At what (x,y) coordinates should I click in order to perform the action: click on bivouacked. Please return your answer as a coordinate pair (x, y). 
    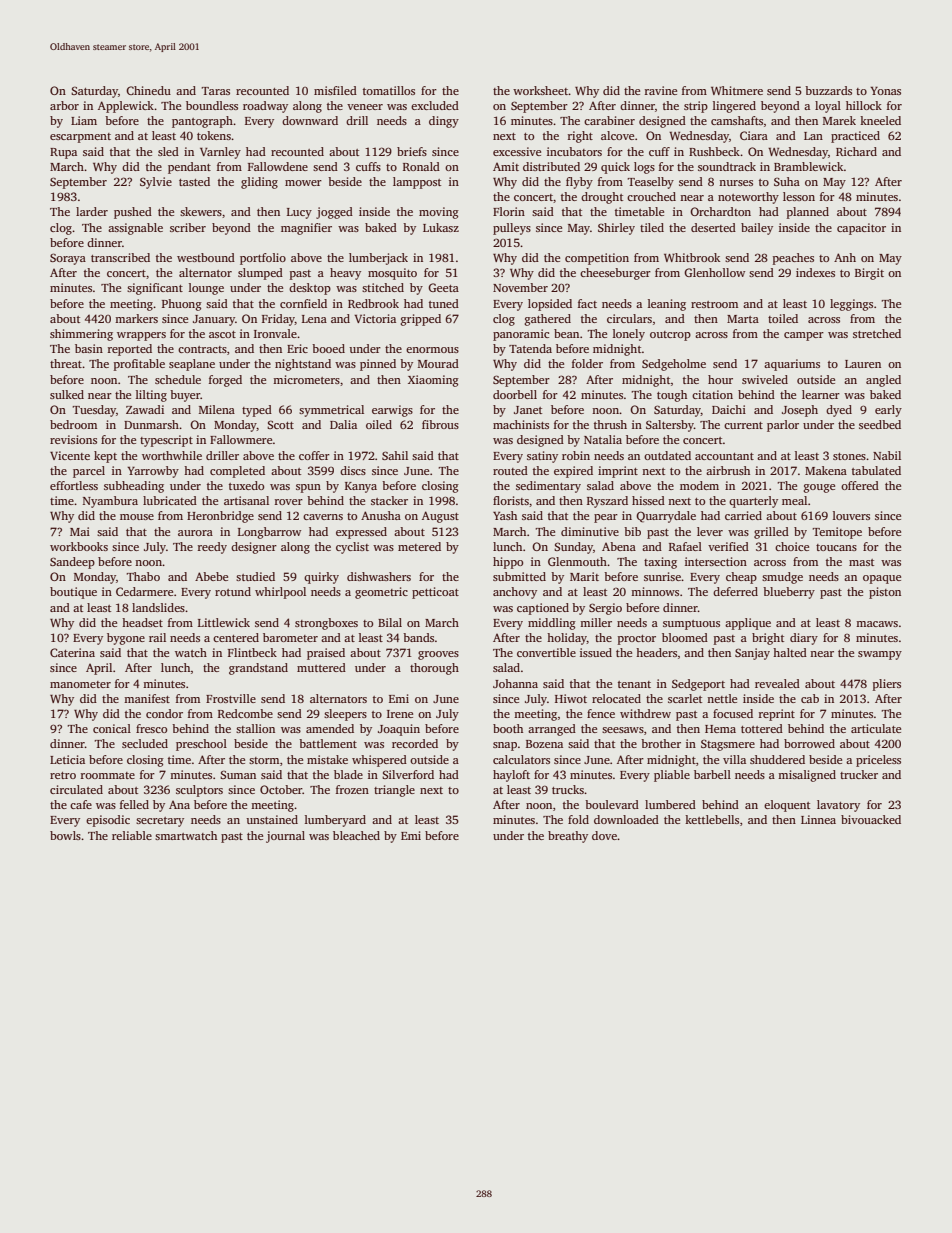
    Looking at the image, I should click on (871, 819).
